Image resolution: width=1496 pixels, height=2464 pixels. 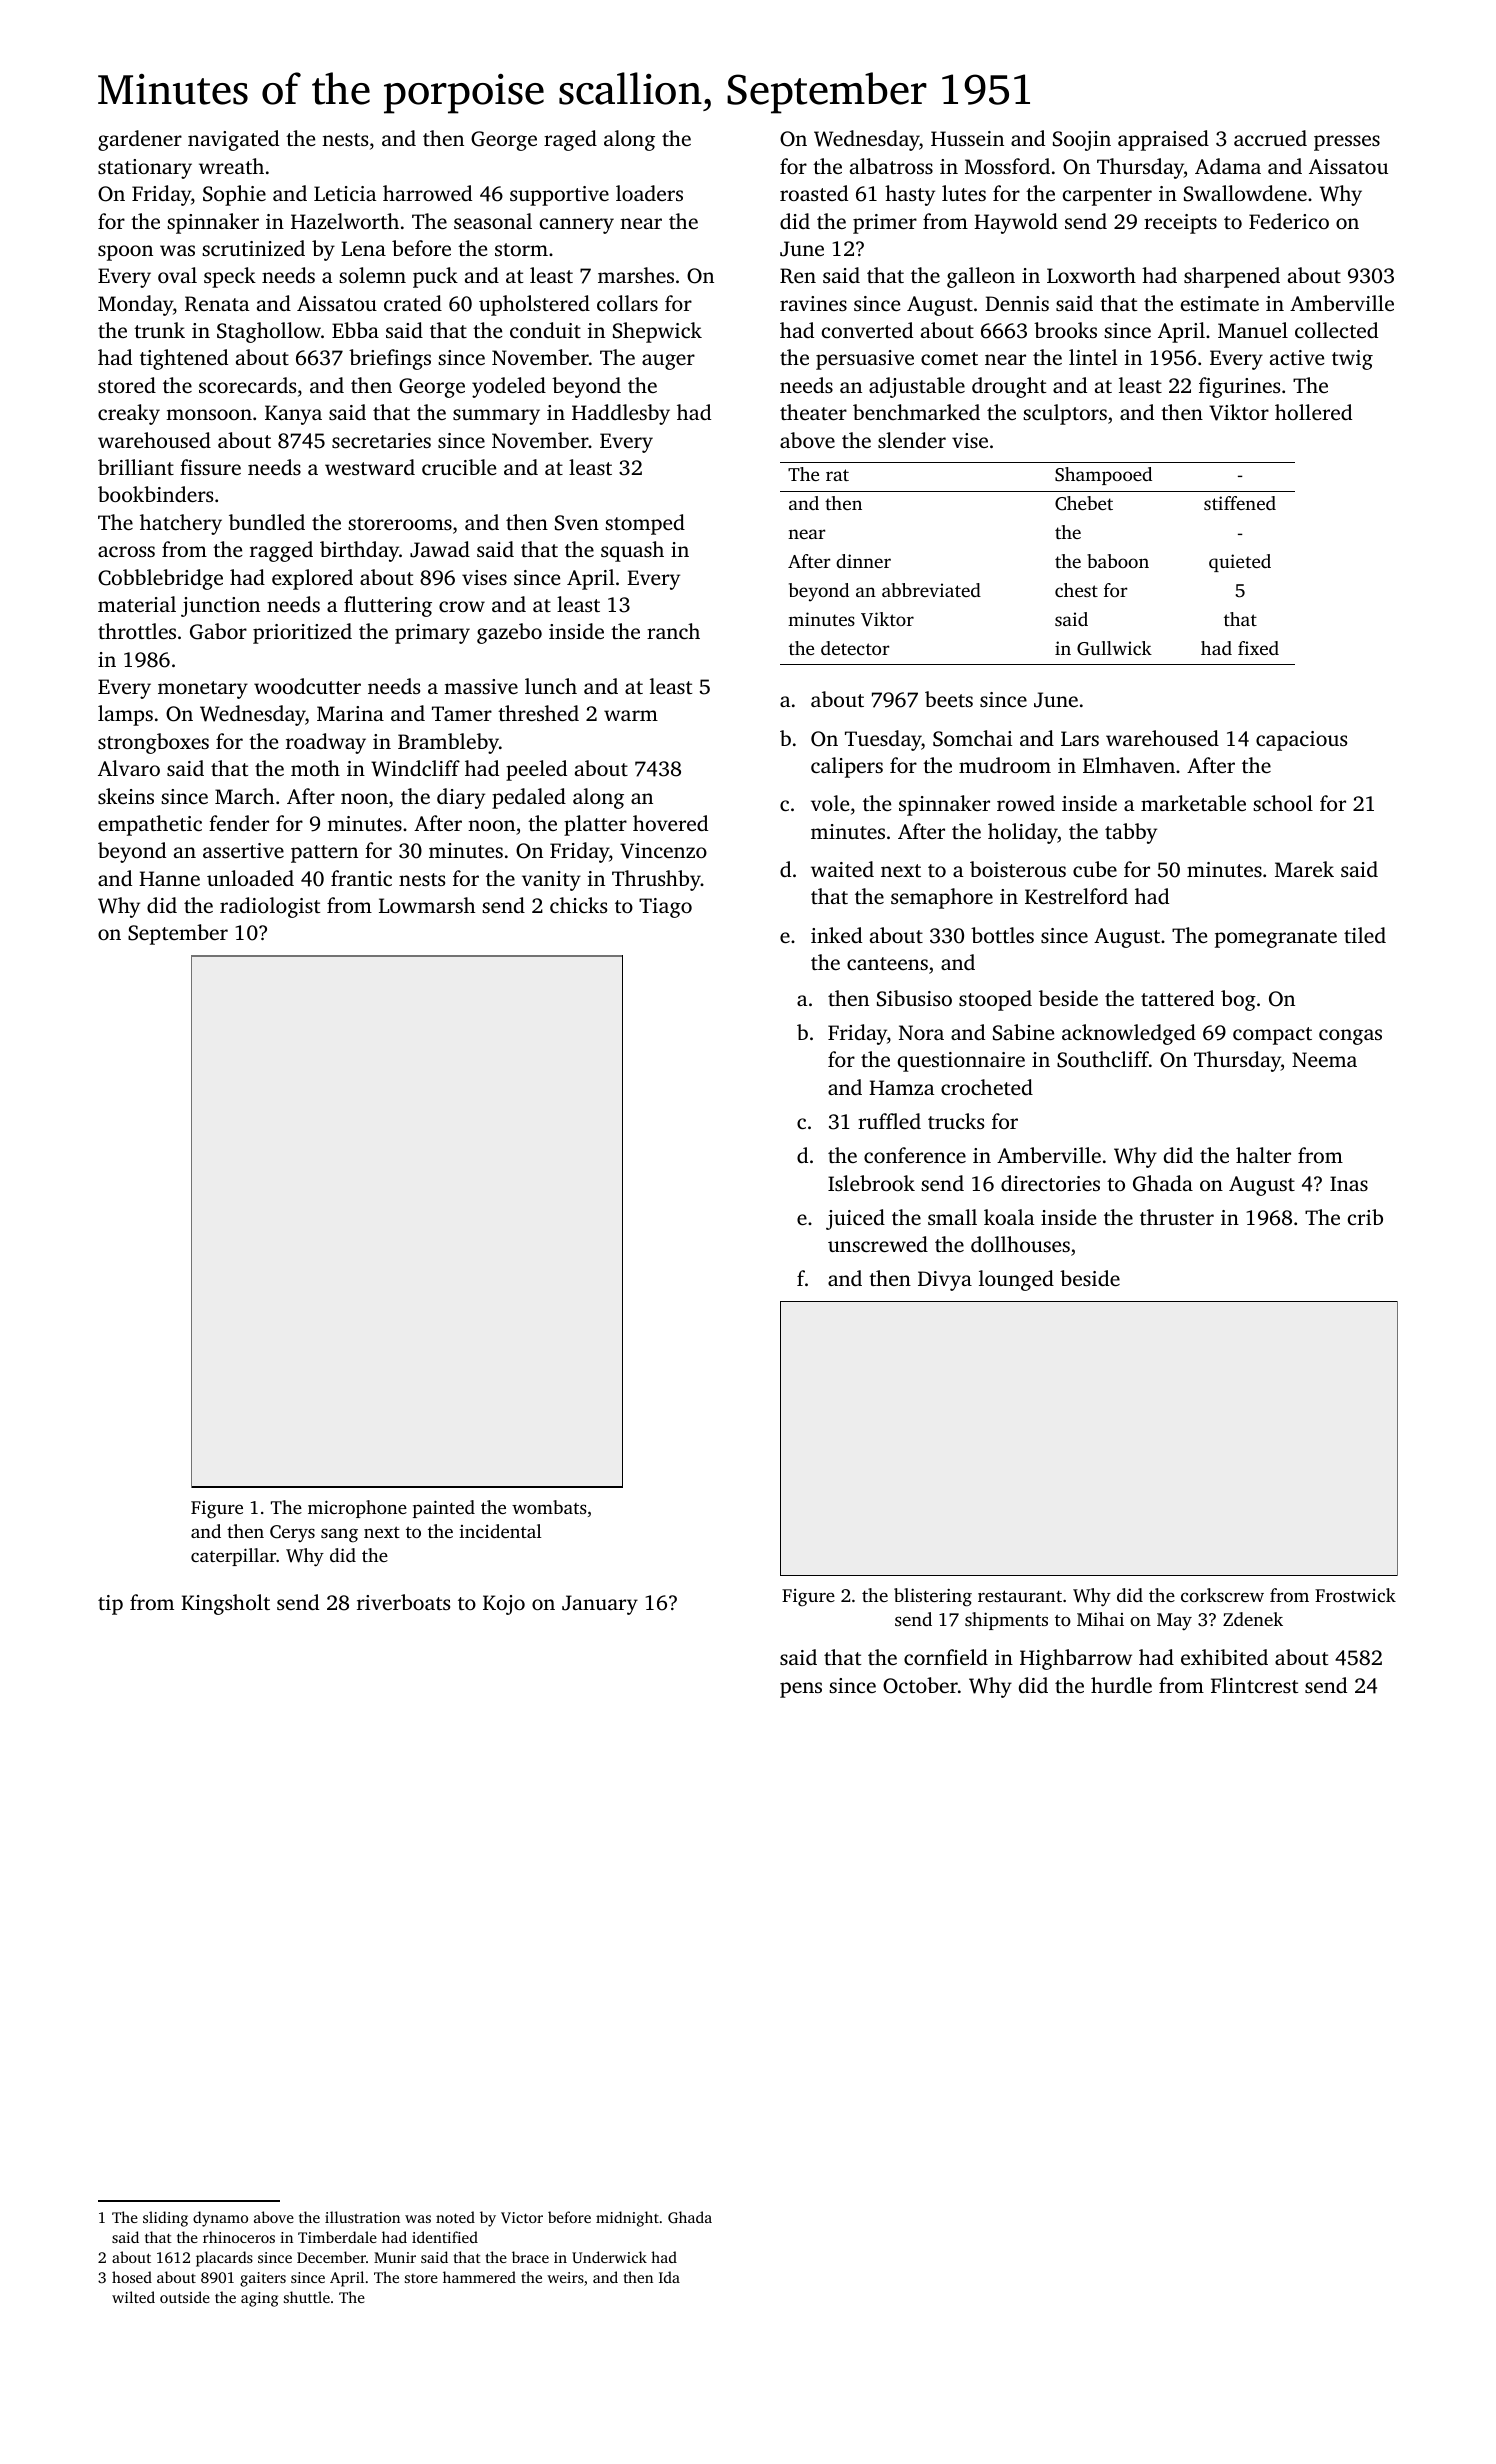 I want to click on Underwick, so click(x=609, y=2257).
